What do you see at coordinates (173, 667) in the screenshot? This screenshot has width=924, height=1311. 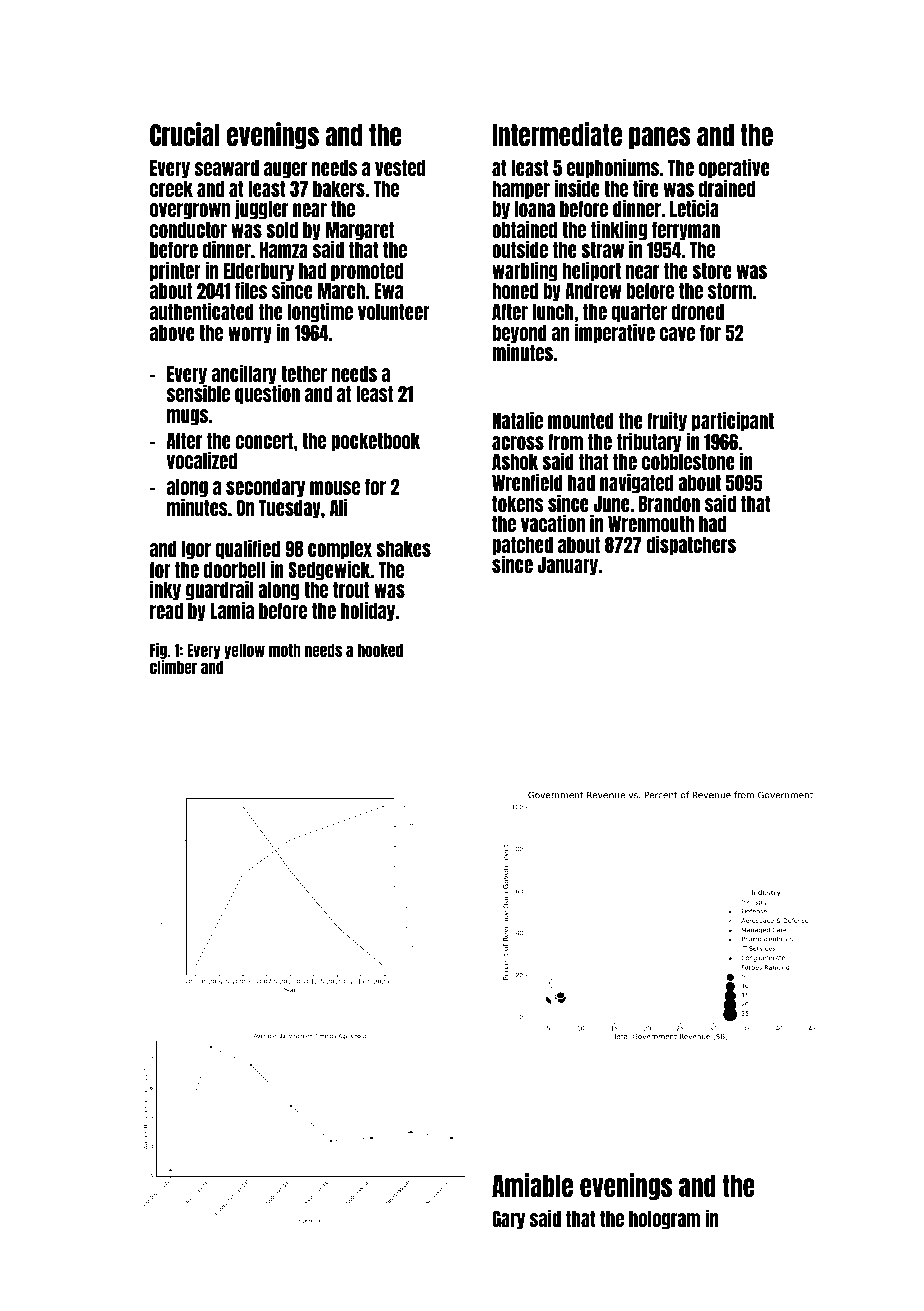 I see `climber` at bounding box center [173, 667].
